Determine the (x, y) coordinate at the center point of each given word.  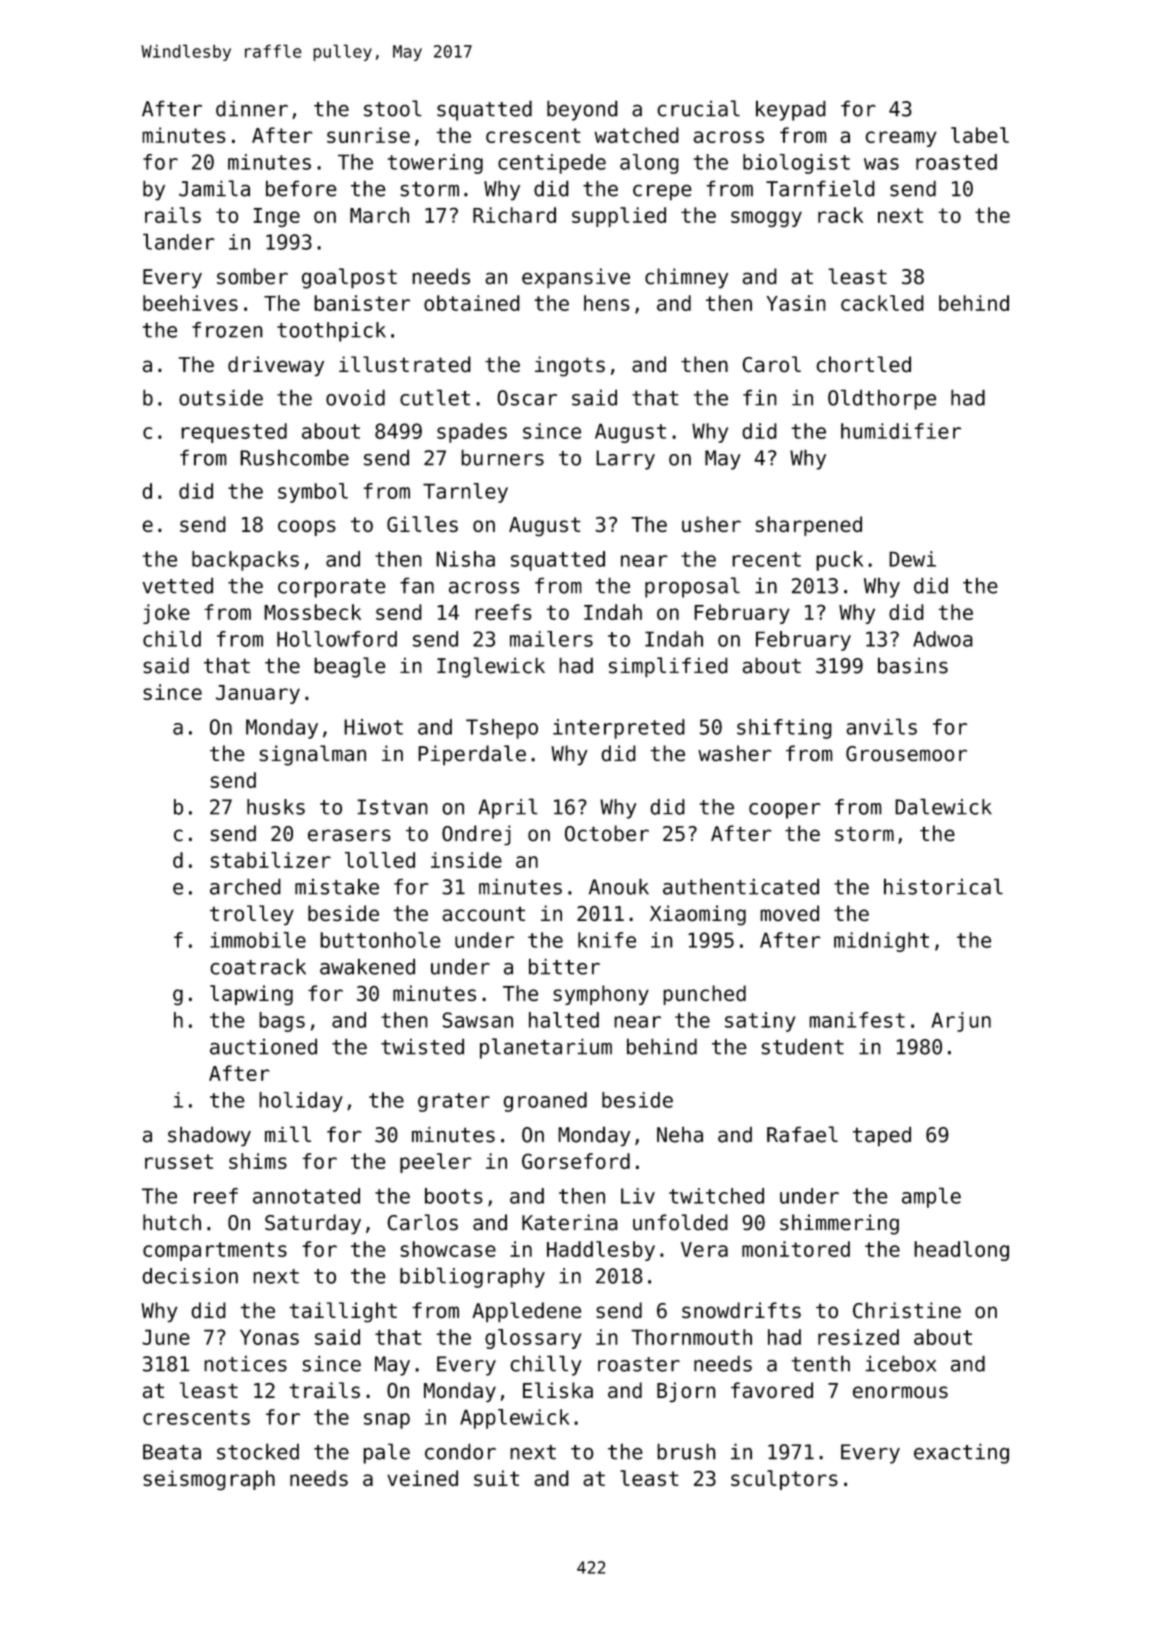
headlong (961, 1251)
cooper (785, 811)
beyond (582, 110)
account (483, 914)
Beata (172, 1452)
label (980, 135)
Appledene (526, 1312)
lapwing (251, 995)
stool (393, 108)
